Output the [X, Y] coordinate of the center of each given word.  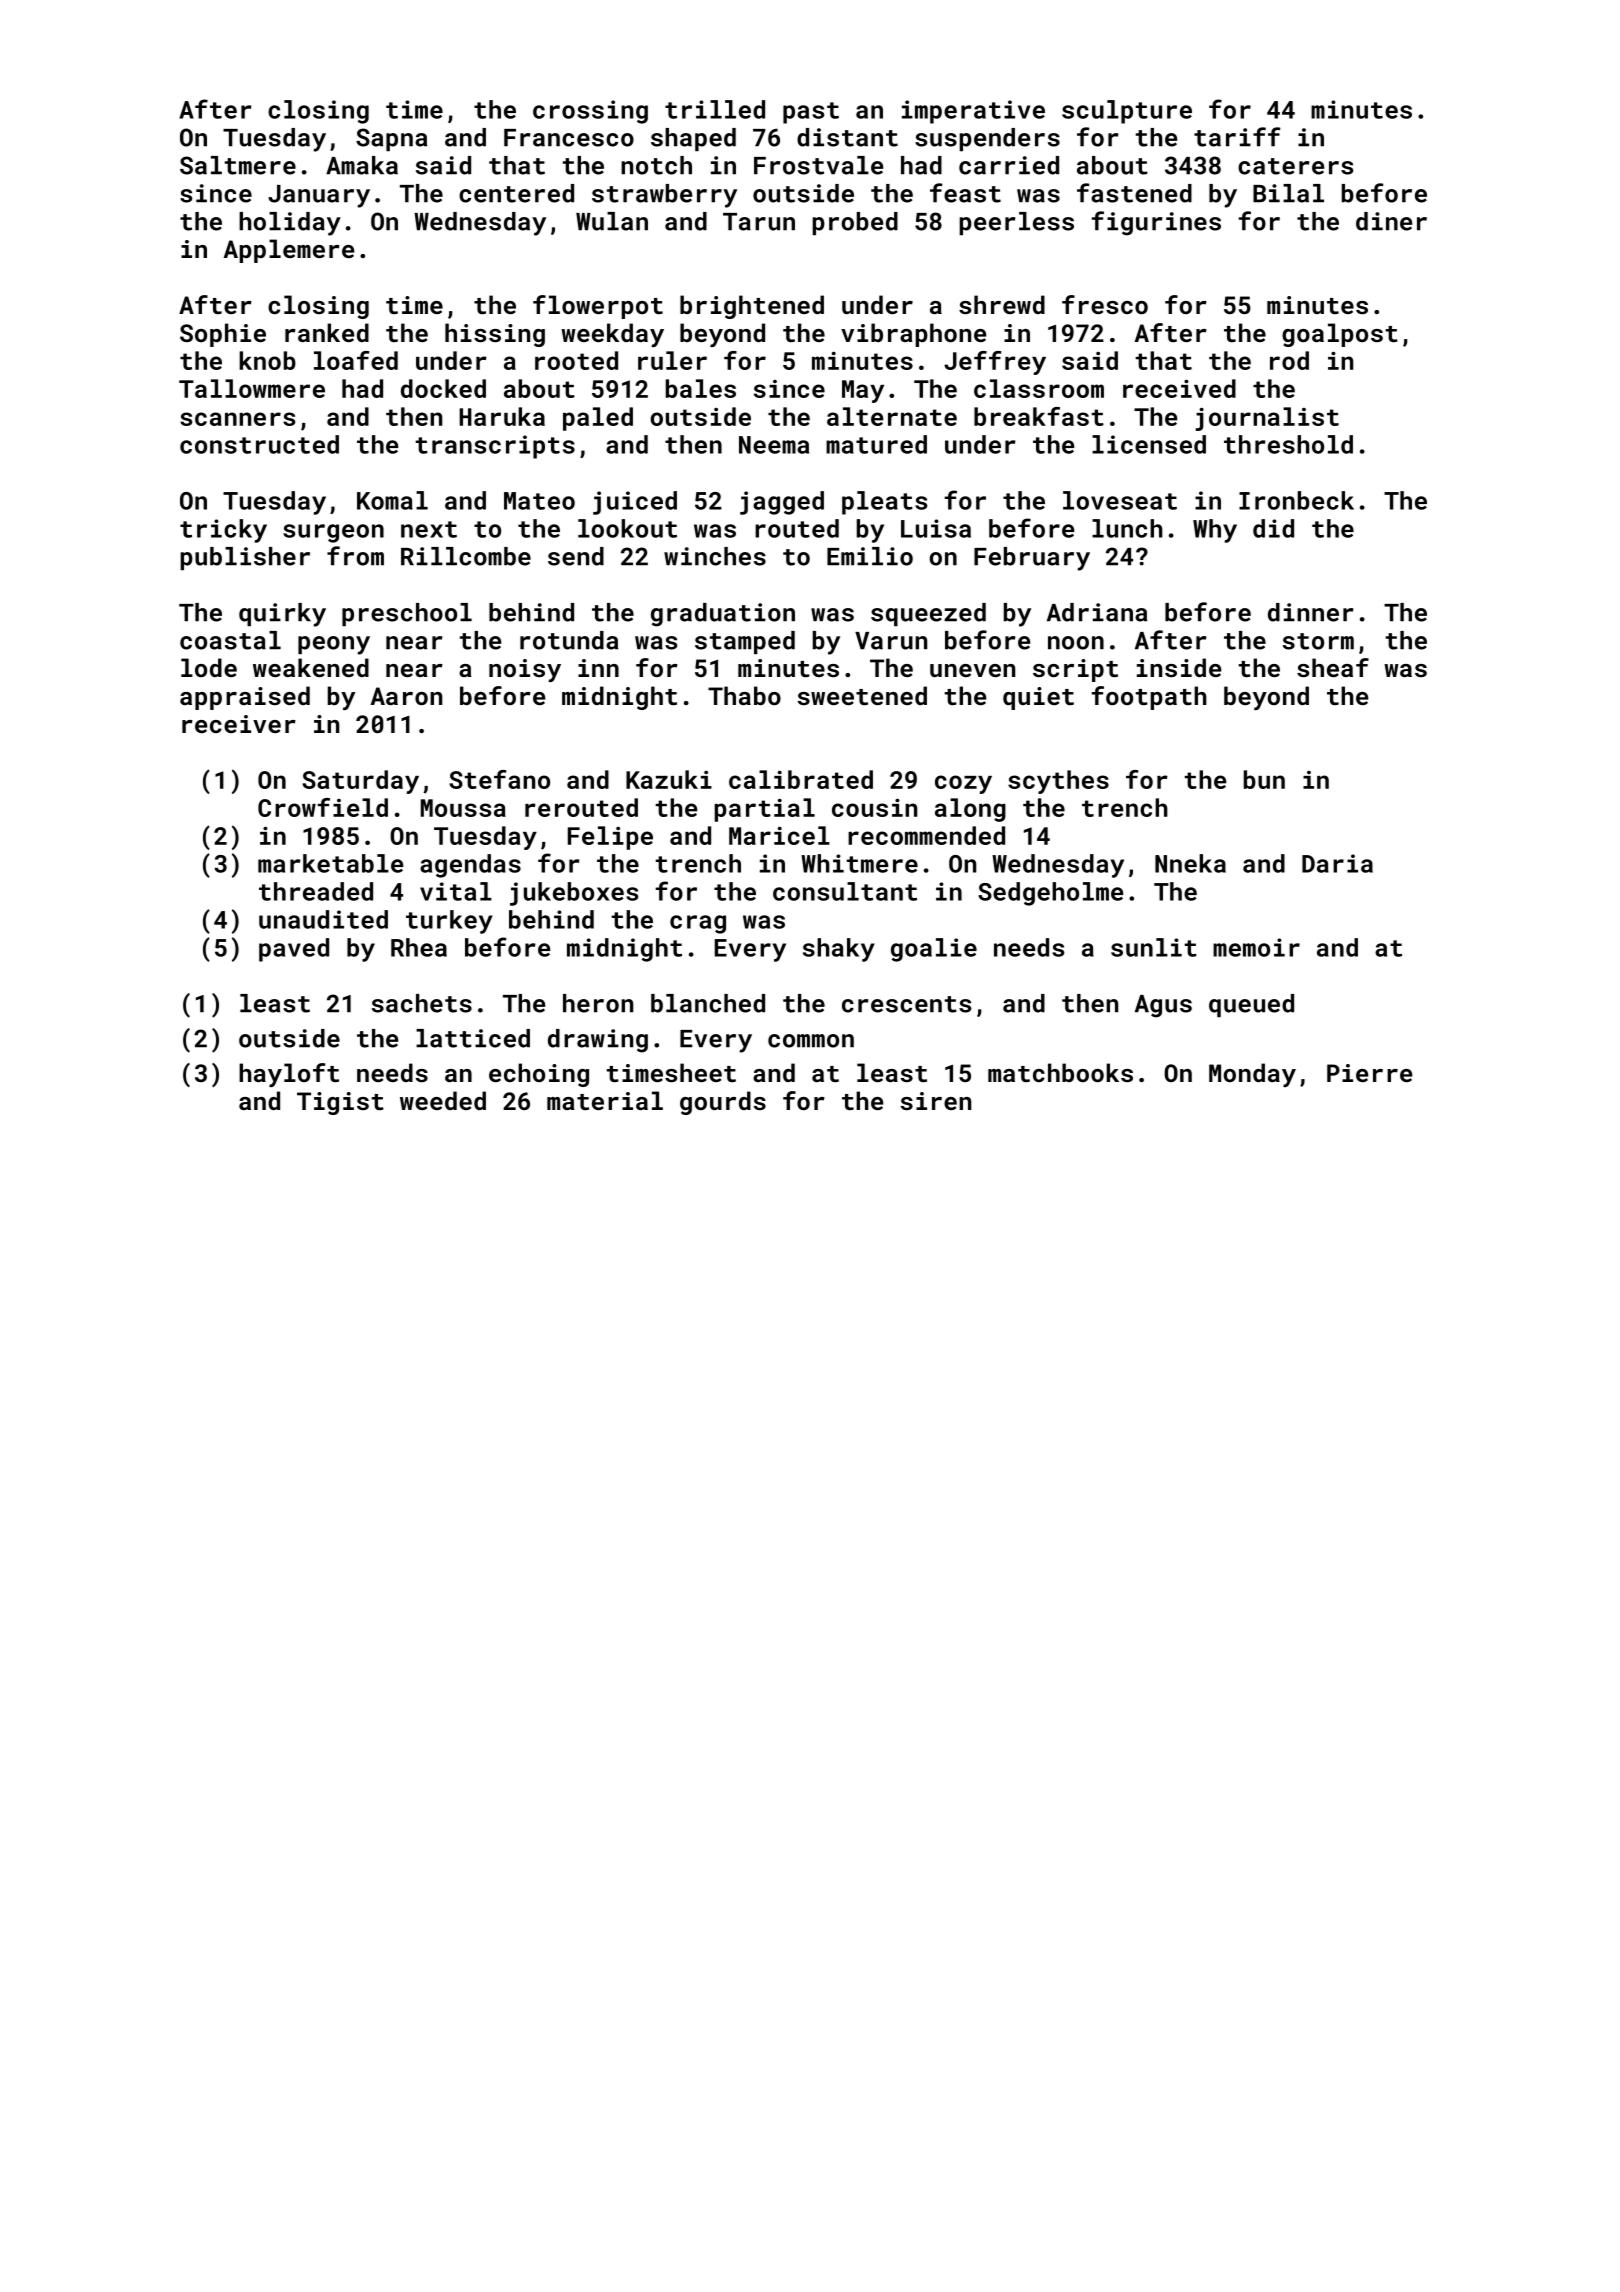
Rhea [419, 947]
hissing [495, 335]
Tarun [759, 222]
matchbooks [1060, 1072]
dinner [1310, 612]
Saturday [360, 782]
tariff [1237, 137]
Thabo [744, 695]
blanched [708, 1003]
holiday [290, 224]
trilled [715, 109]
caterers [1295, 166]
